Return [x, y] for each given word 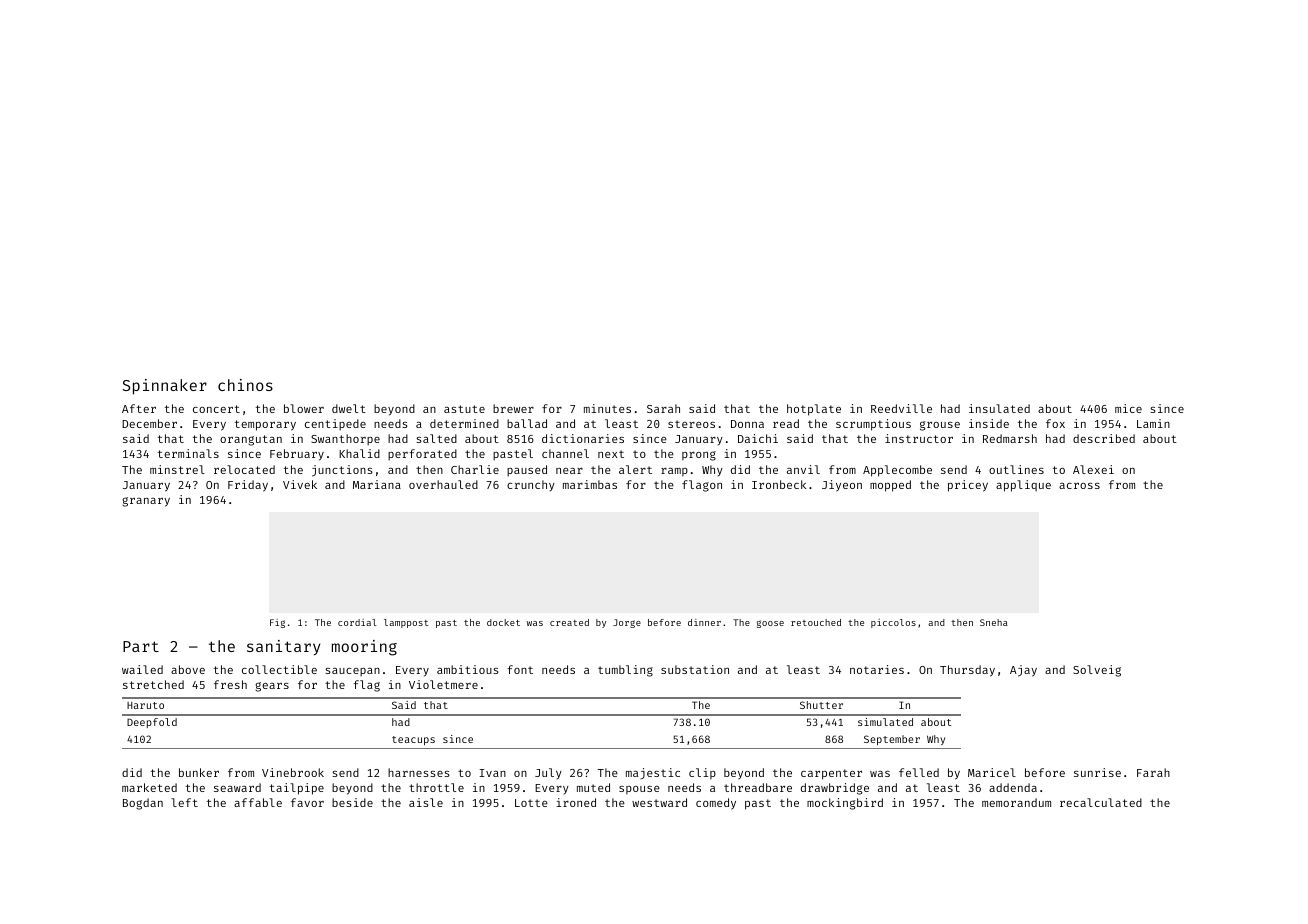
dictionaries [583, 438]
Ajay [1023, 671]
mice [1128, 408]
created [569, 622]
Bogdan [143, 804]
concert [216, 409]
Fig [277, 623]
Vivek [300, 484]
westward [659, 802]
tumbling [625, 671]
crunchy [531, 485]
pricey [968, 486]
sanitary [283, 647]
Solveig [1097, 671]
